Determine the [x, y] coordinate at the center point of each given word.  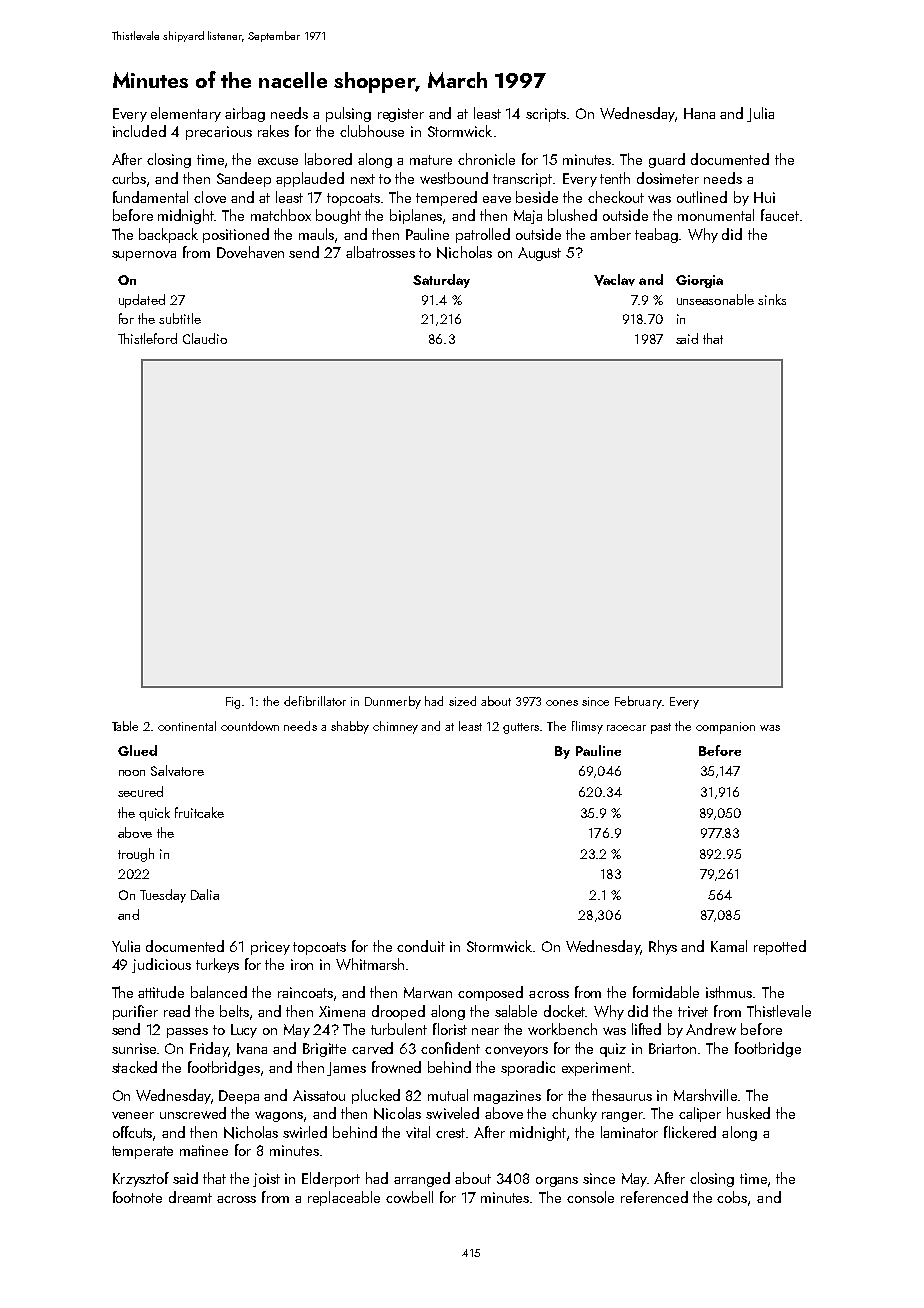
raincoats [305, 992]
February [638, 702]
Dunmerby [393, 702]
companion [725, 728]
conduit [421, 946]
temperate [142, 1152]
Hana [699, 113]
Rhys [663, 947]
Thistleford [147, 338]
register [401, 115]
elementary [186, 114]
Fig [234, 703]
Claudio [205, 338]
